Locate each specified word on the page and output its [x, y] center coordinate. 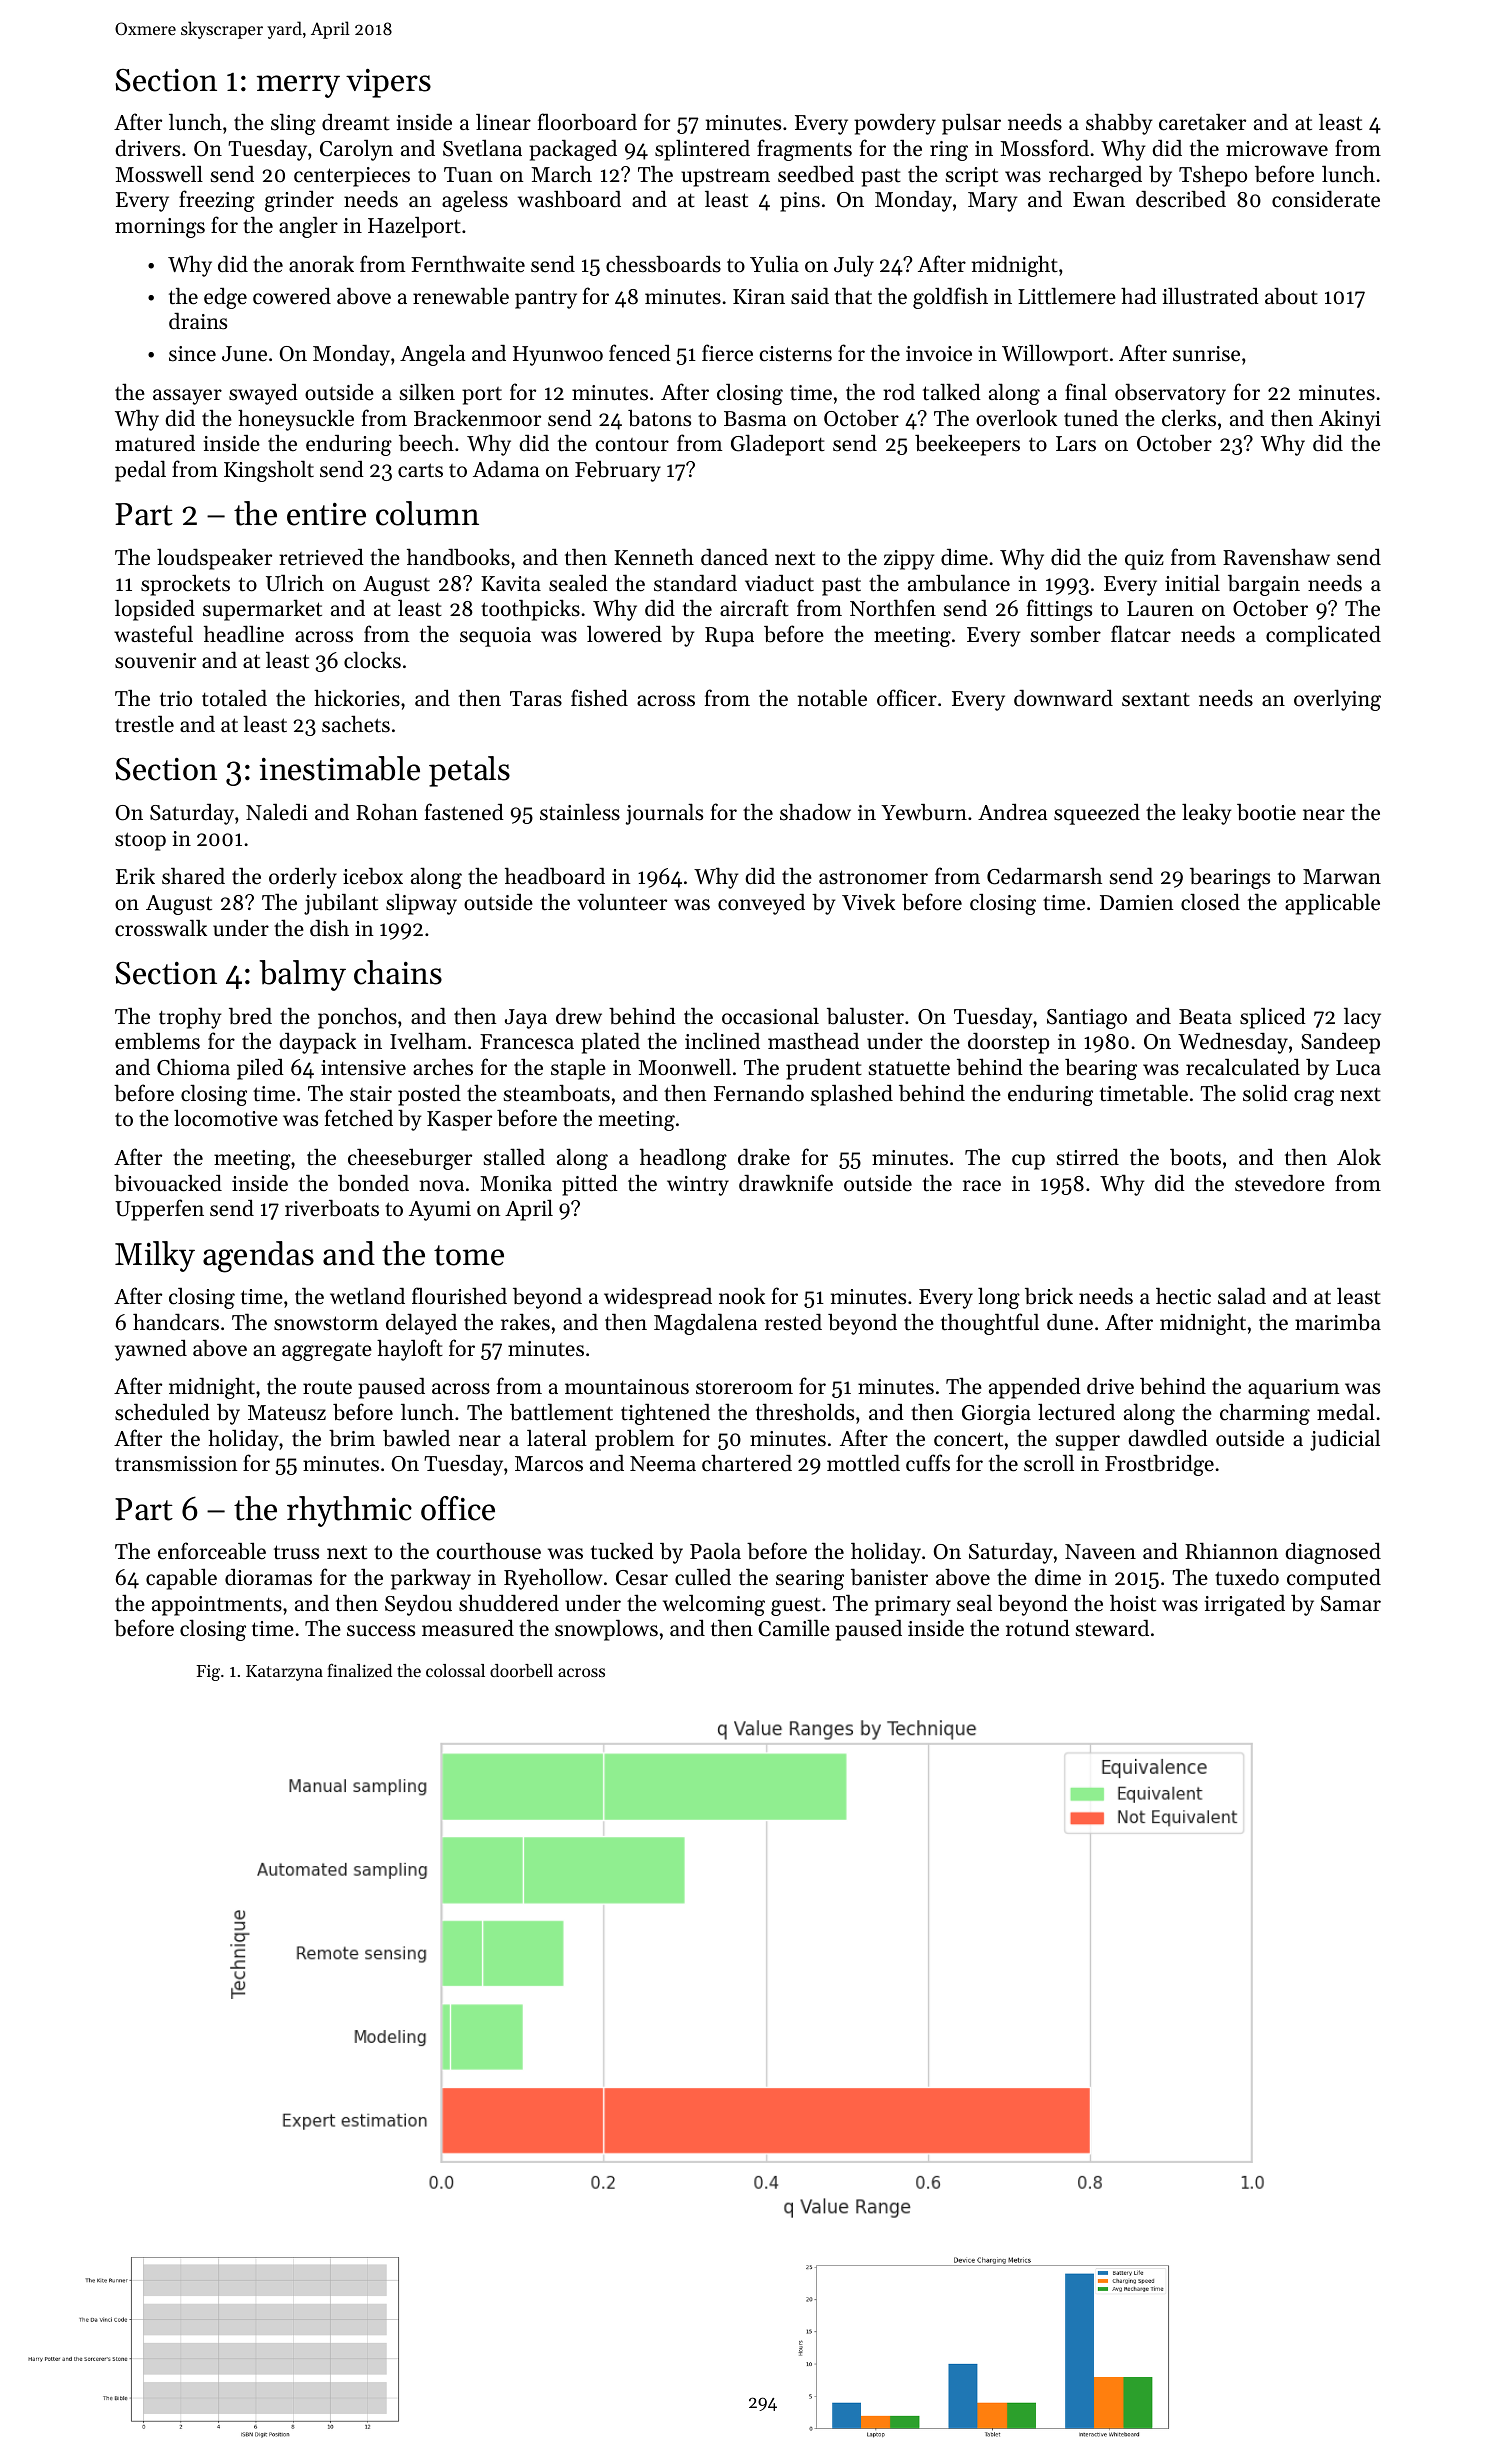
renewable [461, 296]
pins [800, 202]
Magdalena [705, 1324]
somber [1066, 634]
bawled [416, 1438]
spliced [1273, 1018]
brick [1049, 1296]
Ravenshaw [1276, 557]
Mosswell [159, 174]
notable [832, 698]
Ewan [1099, 199]
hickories [357, 698]
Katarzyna [284, 1673]
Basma [755, 419]
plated [610, 1043]
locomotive [226, 1118]
